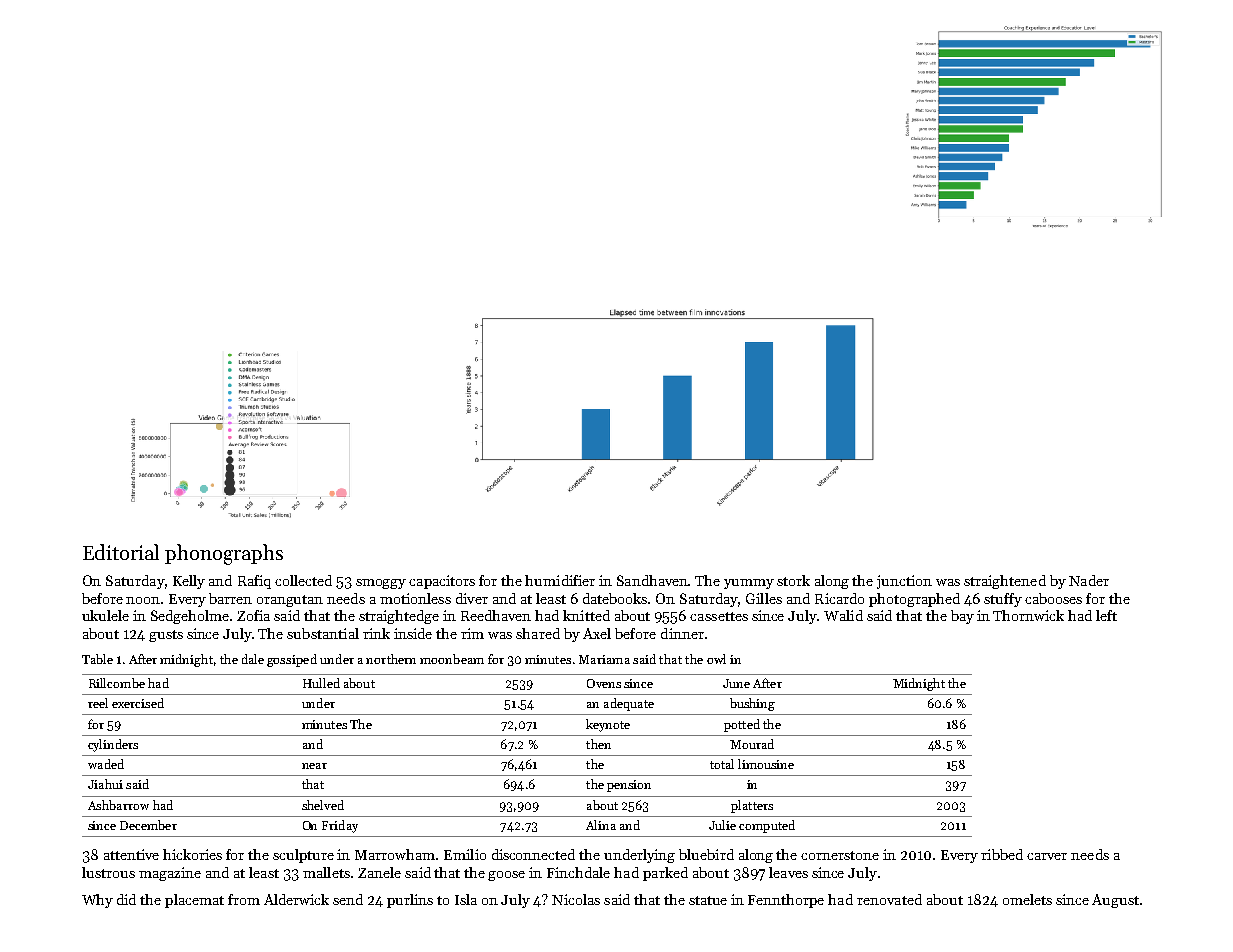 This screenshot has width=1233, height=952. Describe the element at coordinates (1027, 899) in the screenshot. I see `omelets` at that location.
